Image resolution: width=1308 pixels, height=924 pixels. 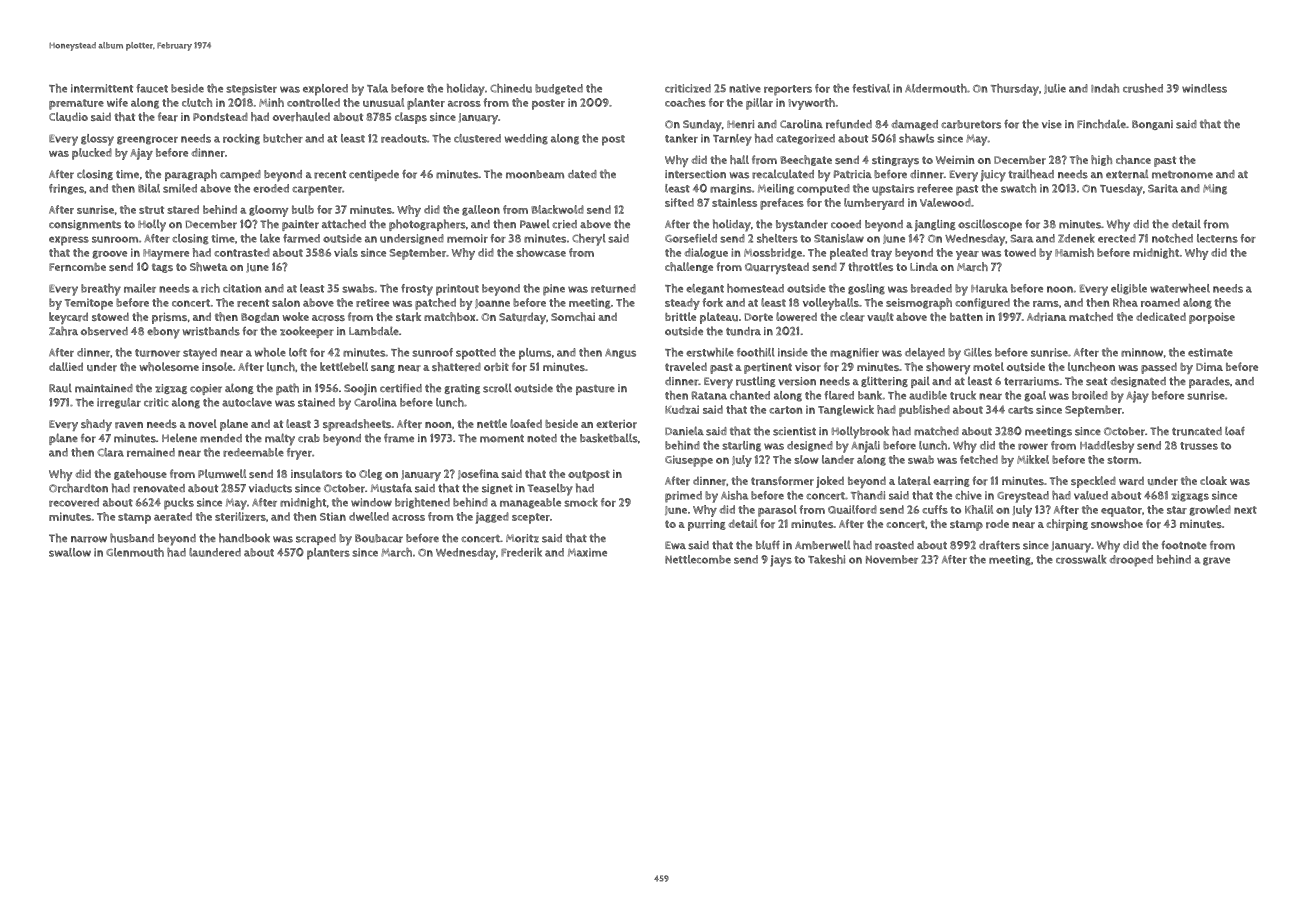 I want to click on metronome, so click(x=1182, y=175).
